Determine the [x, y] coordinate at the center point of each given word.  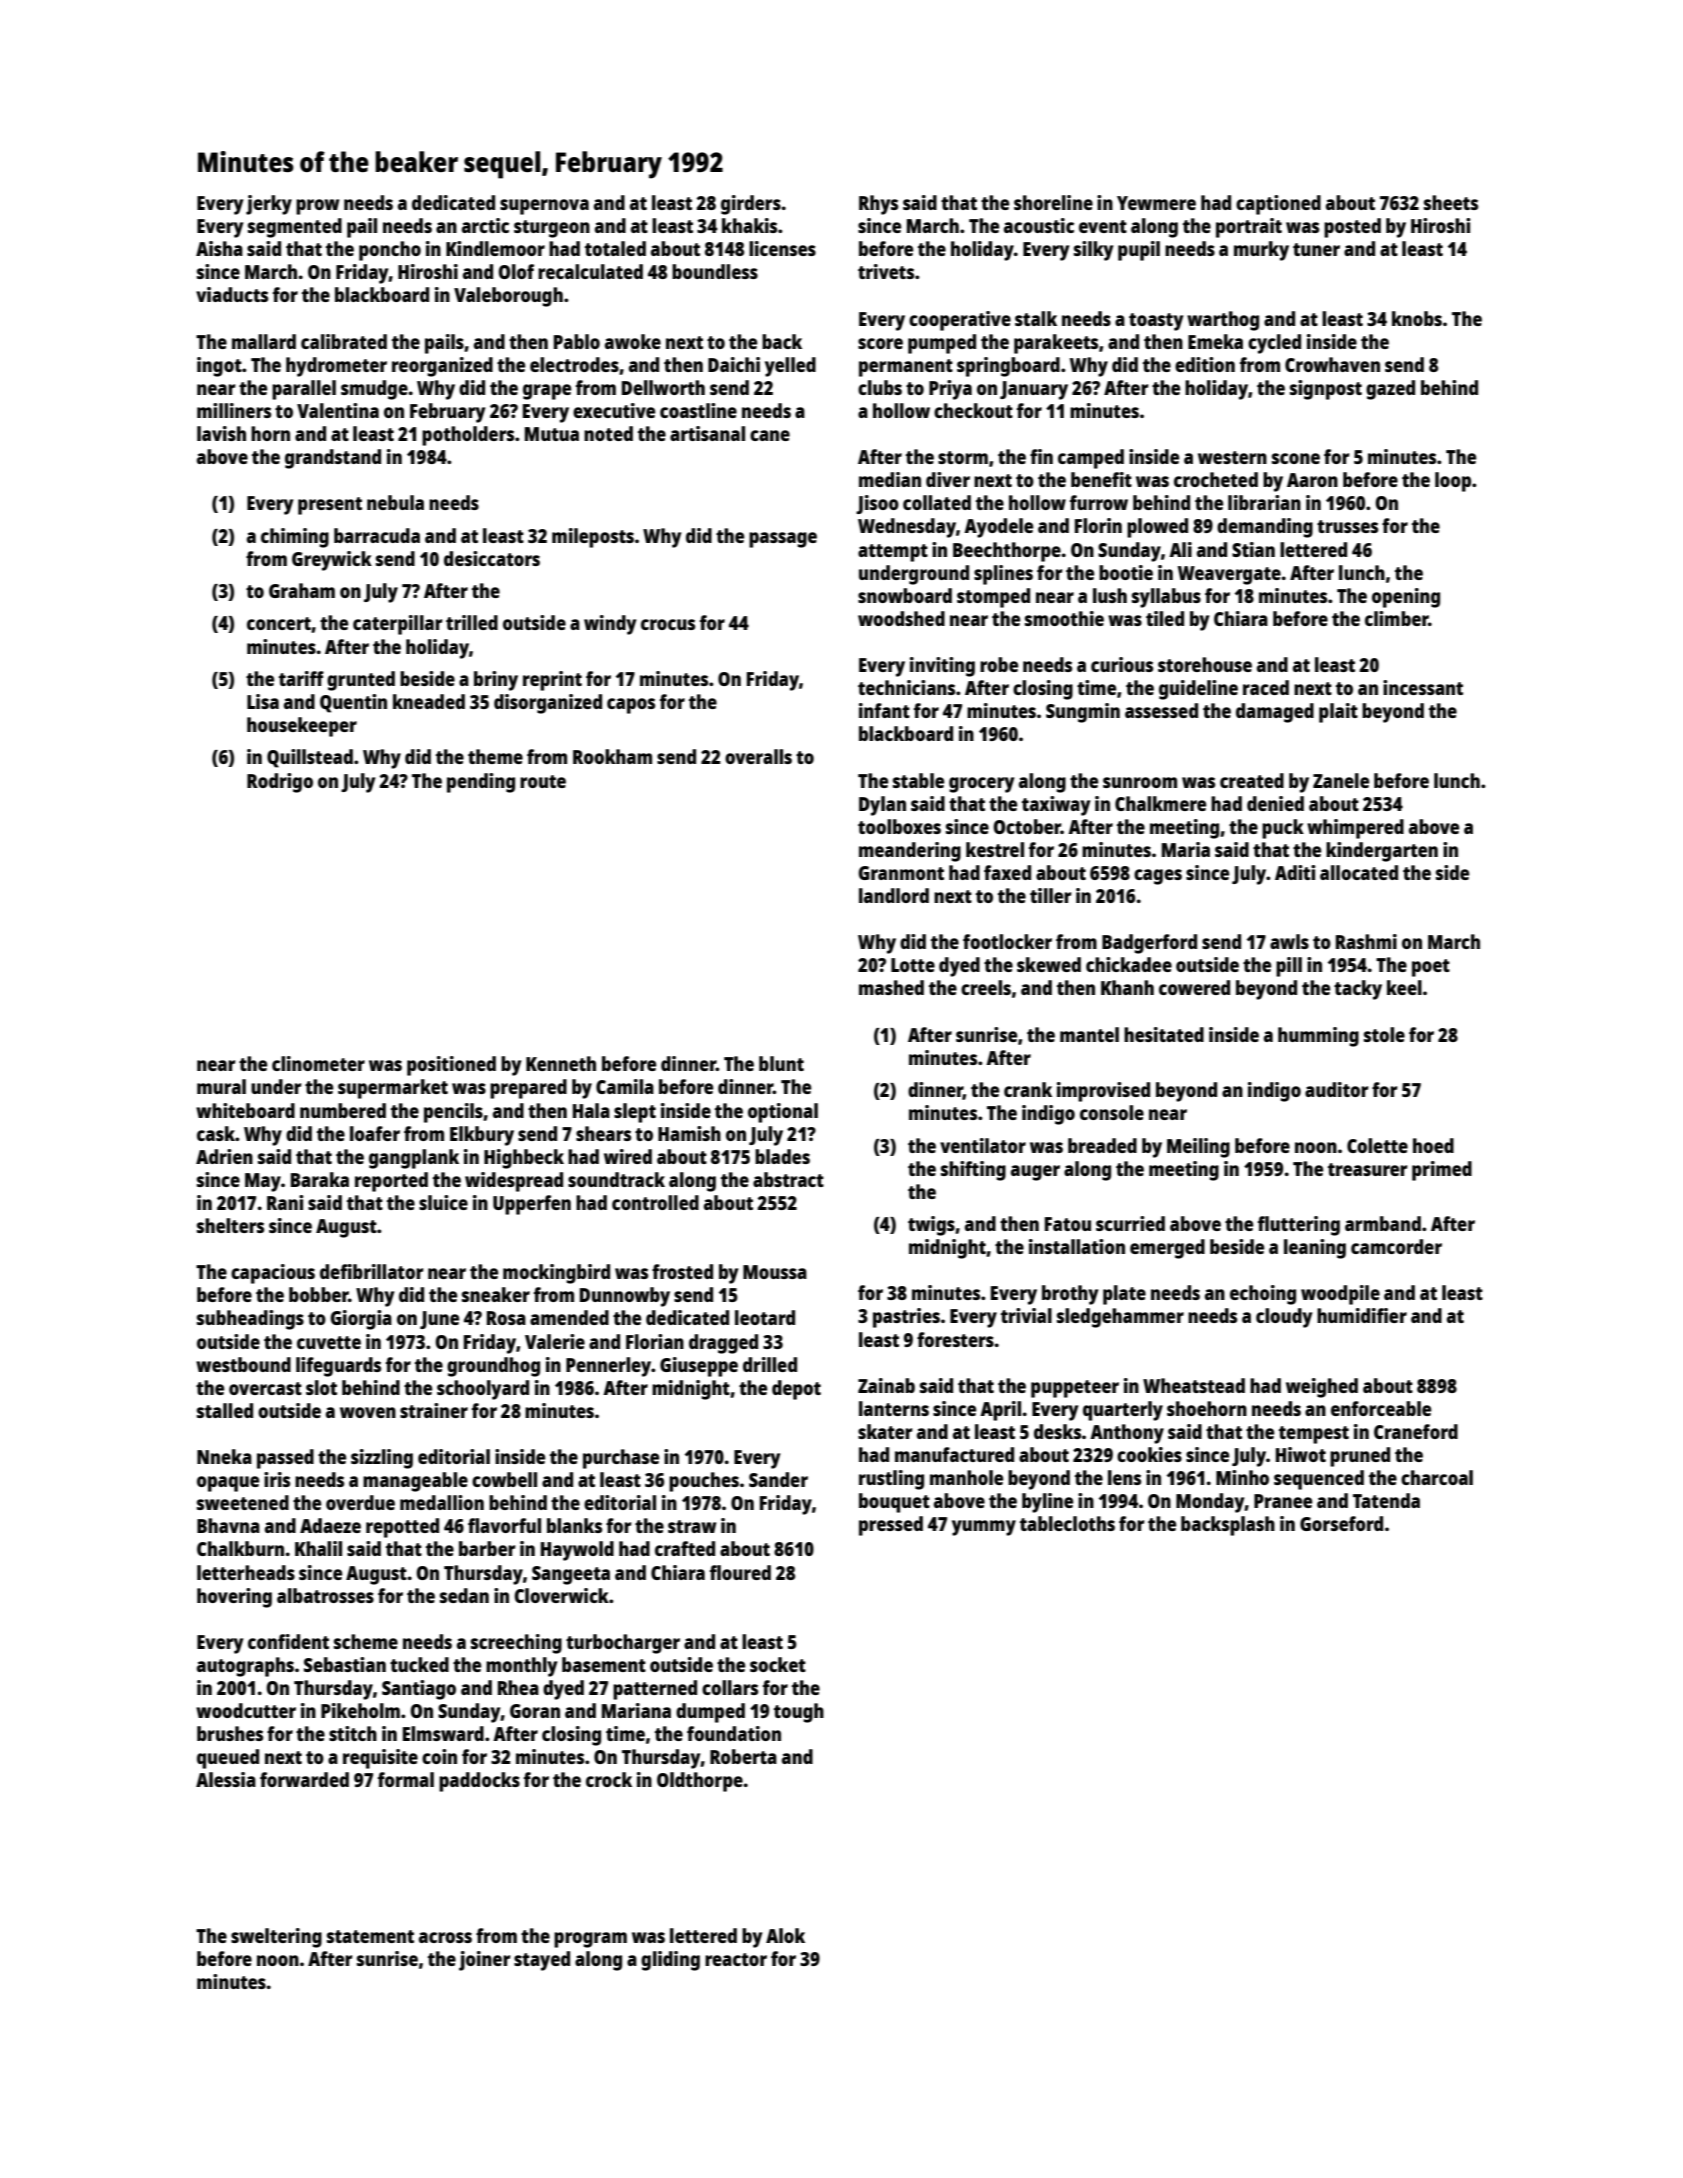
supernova [544, 207]
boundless [715, 271]
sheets [1451, 202]
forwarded [304, 1779]
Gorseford [1341, 1523]
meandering [910, 852]
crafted [685, 1548]
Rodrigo [280, 783]
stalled [225, 1410]
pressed [891, 1526]
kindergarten [1382, 852]
